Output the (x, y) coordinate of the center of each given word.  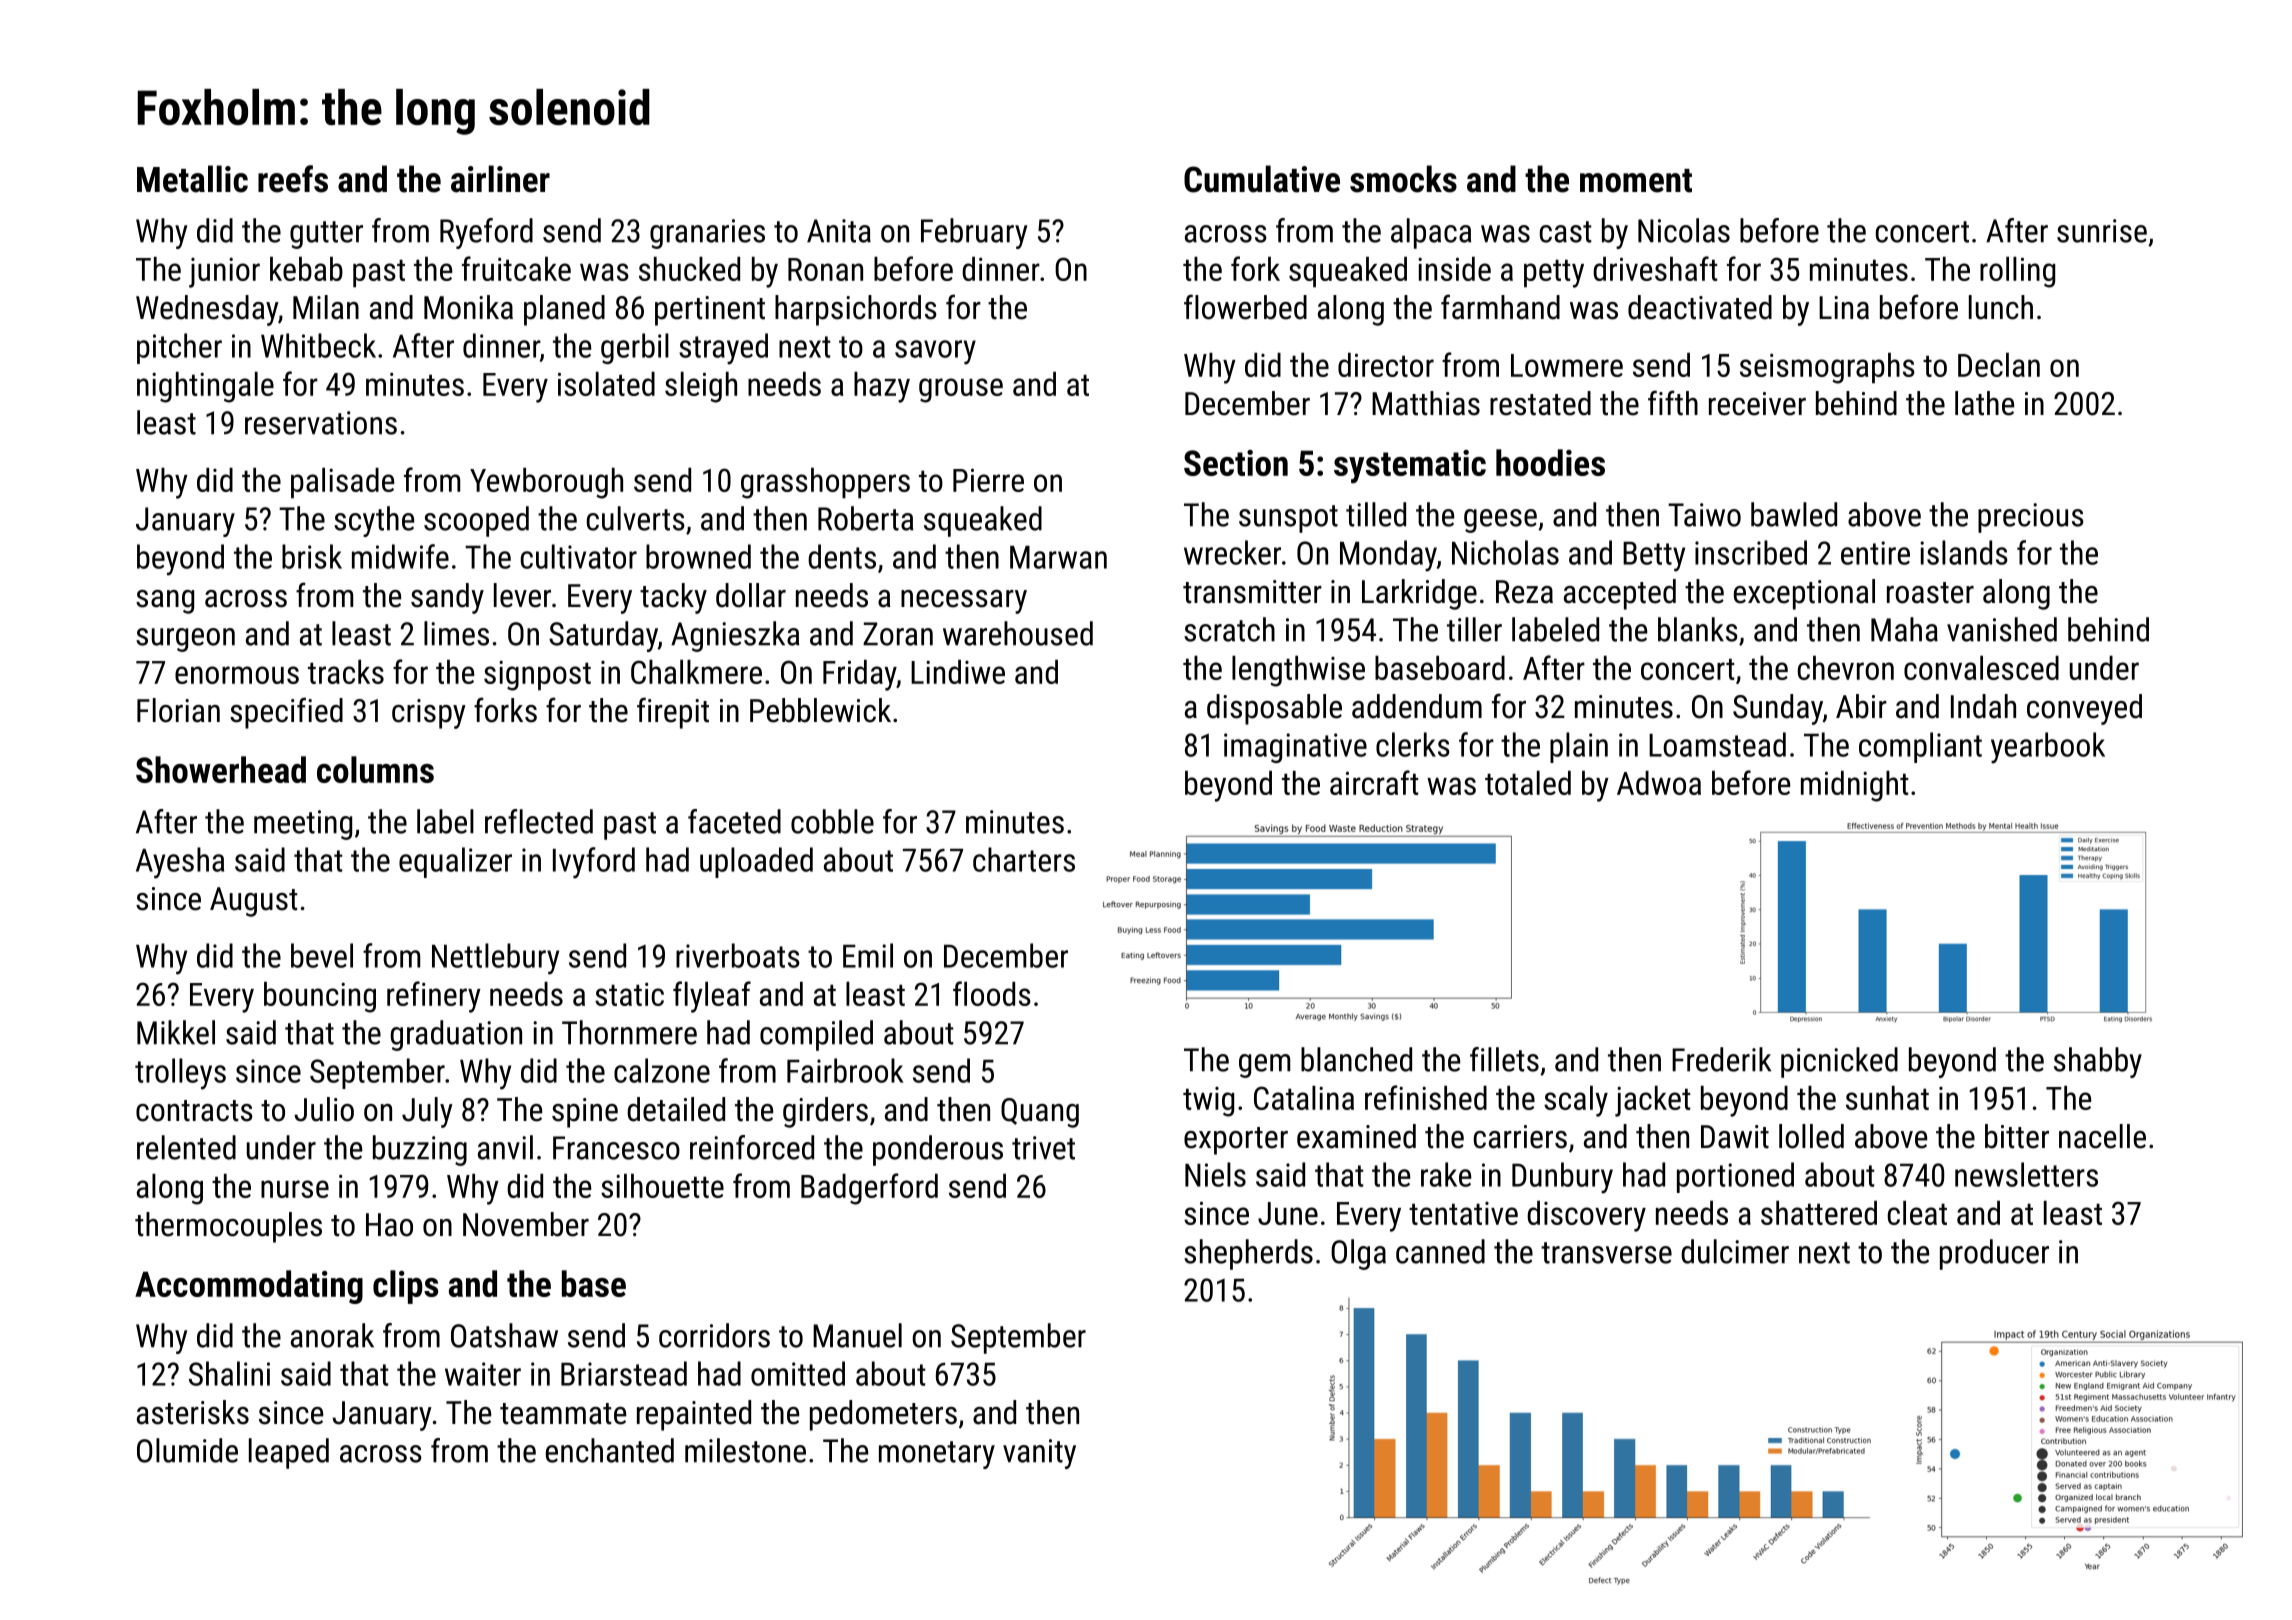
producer (1994, 1254)
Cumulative (1262, 179)
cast (1566, 232)
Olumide (187, 1450)
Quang (1040, 1113)
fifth (1673, 403)
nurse (295, 1189)
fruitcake (516, 268)
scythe (374, 521)
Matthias (1426, 403)
